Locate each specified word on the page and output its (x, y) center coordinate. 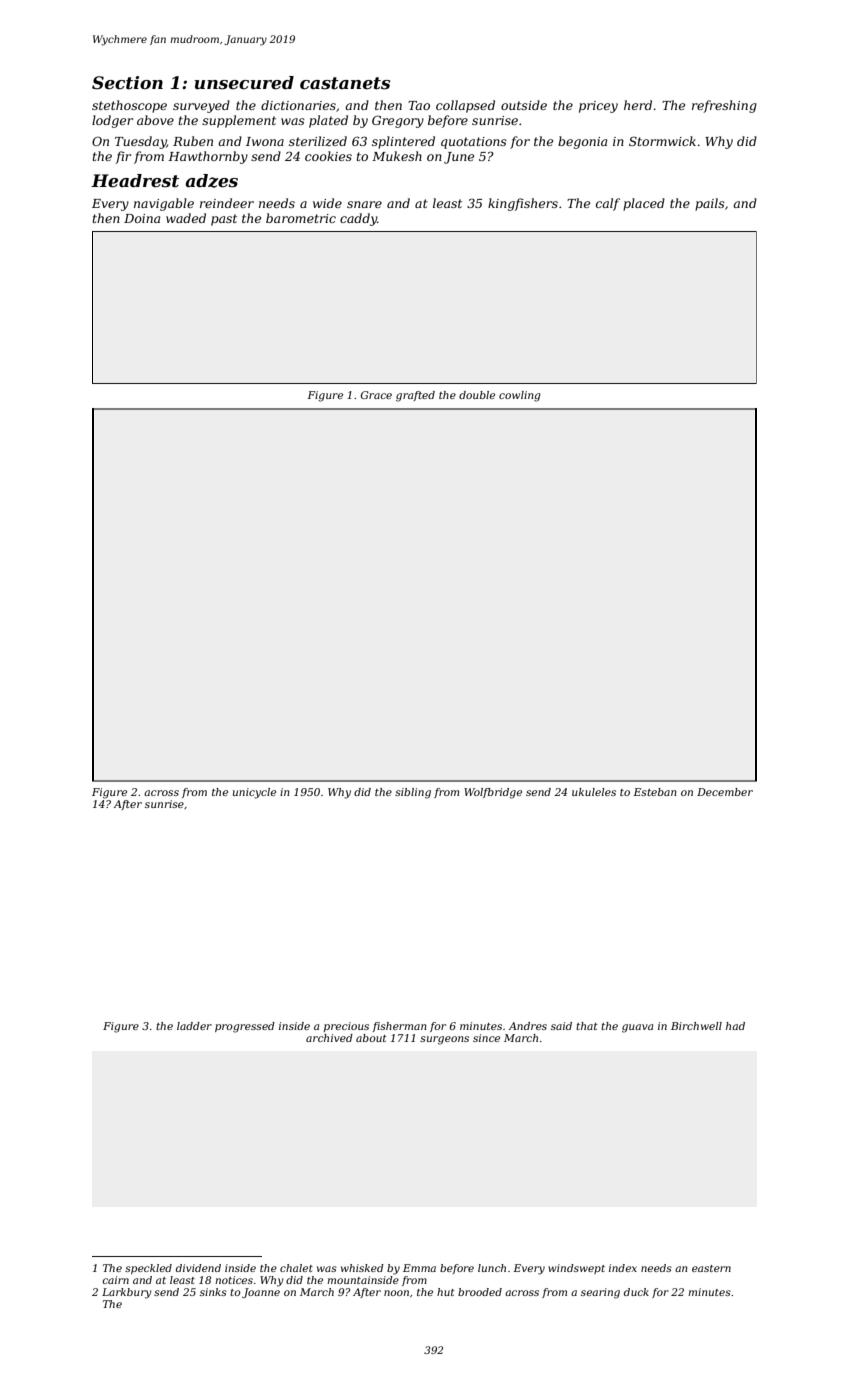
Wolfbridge (493, 793)
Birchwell (696, 1026)
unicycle (254, 793)
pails (710, 204)
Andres (527, 1026)
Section (127, 83)
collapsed (465, 106)
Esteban (655, 792)
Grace (376, 395)
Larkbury (127, 1293)
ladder (194, 1026)
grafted (415, 396)
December (725, 792)
